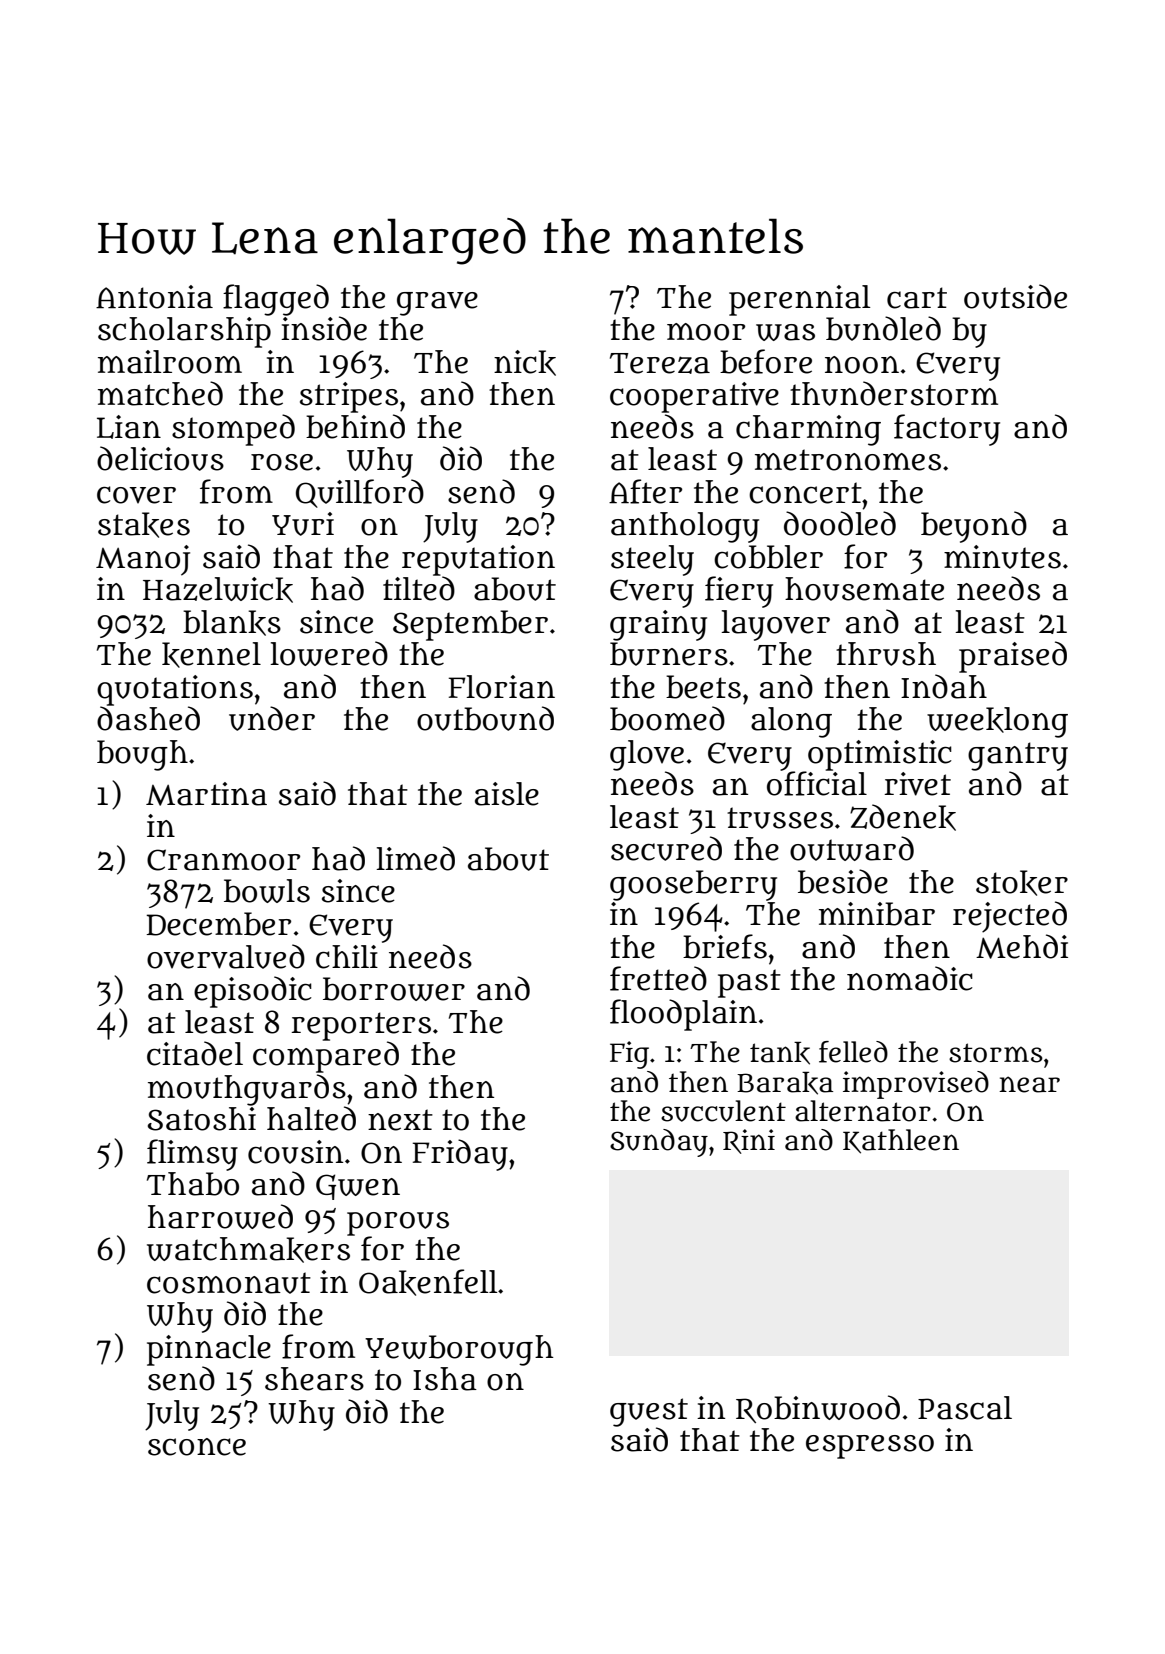 The width and height of the screenshot is (1165, 1654). What do you see at coordinates (478, 560) in the screenshot?
I see `reputation` at bounding box center [478, 560].
